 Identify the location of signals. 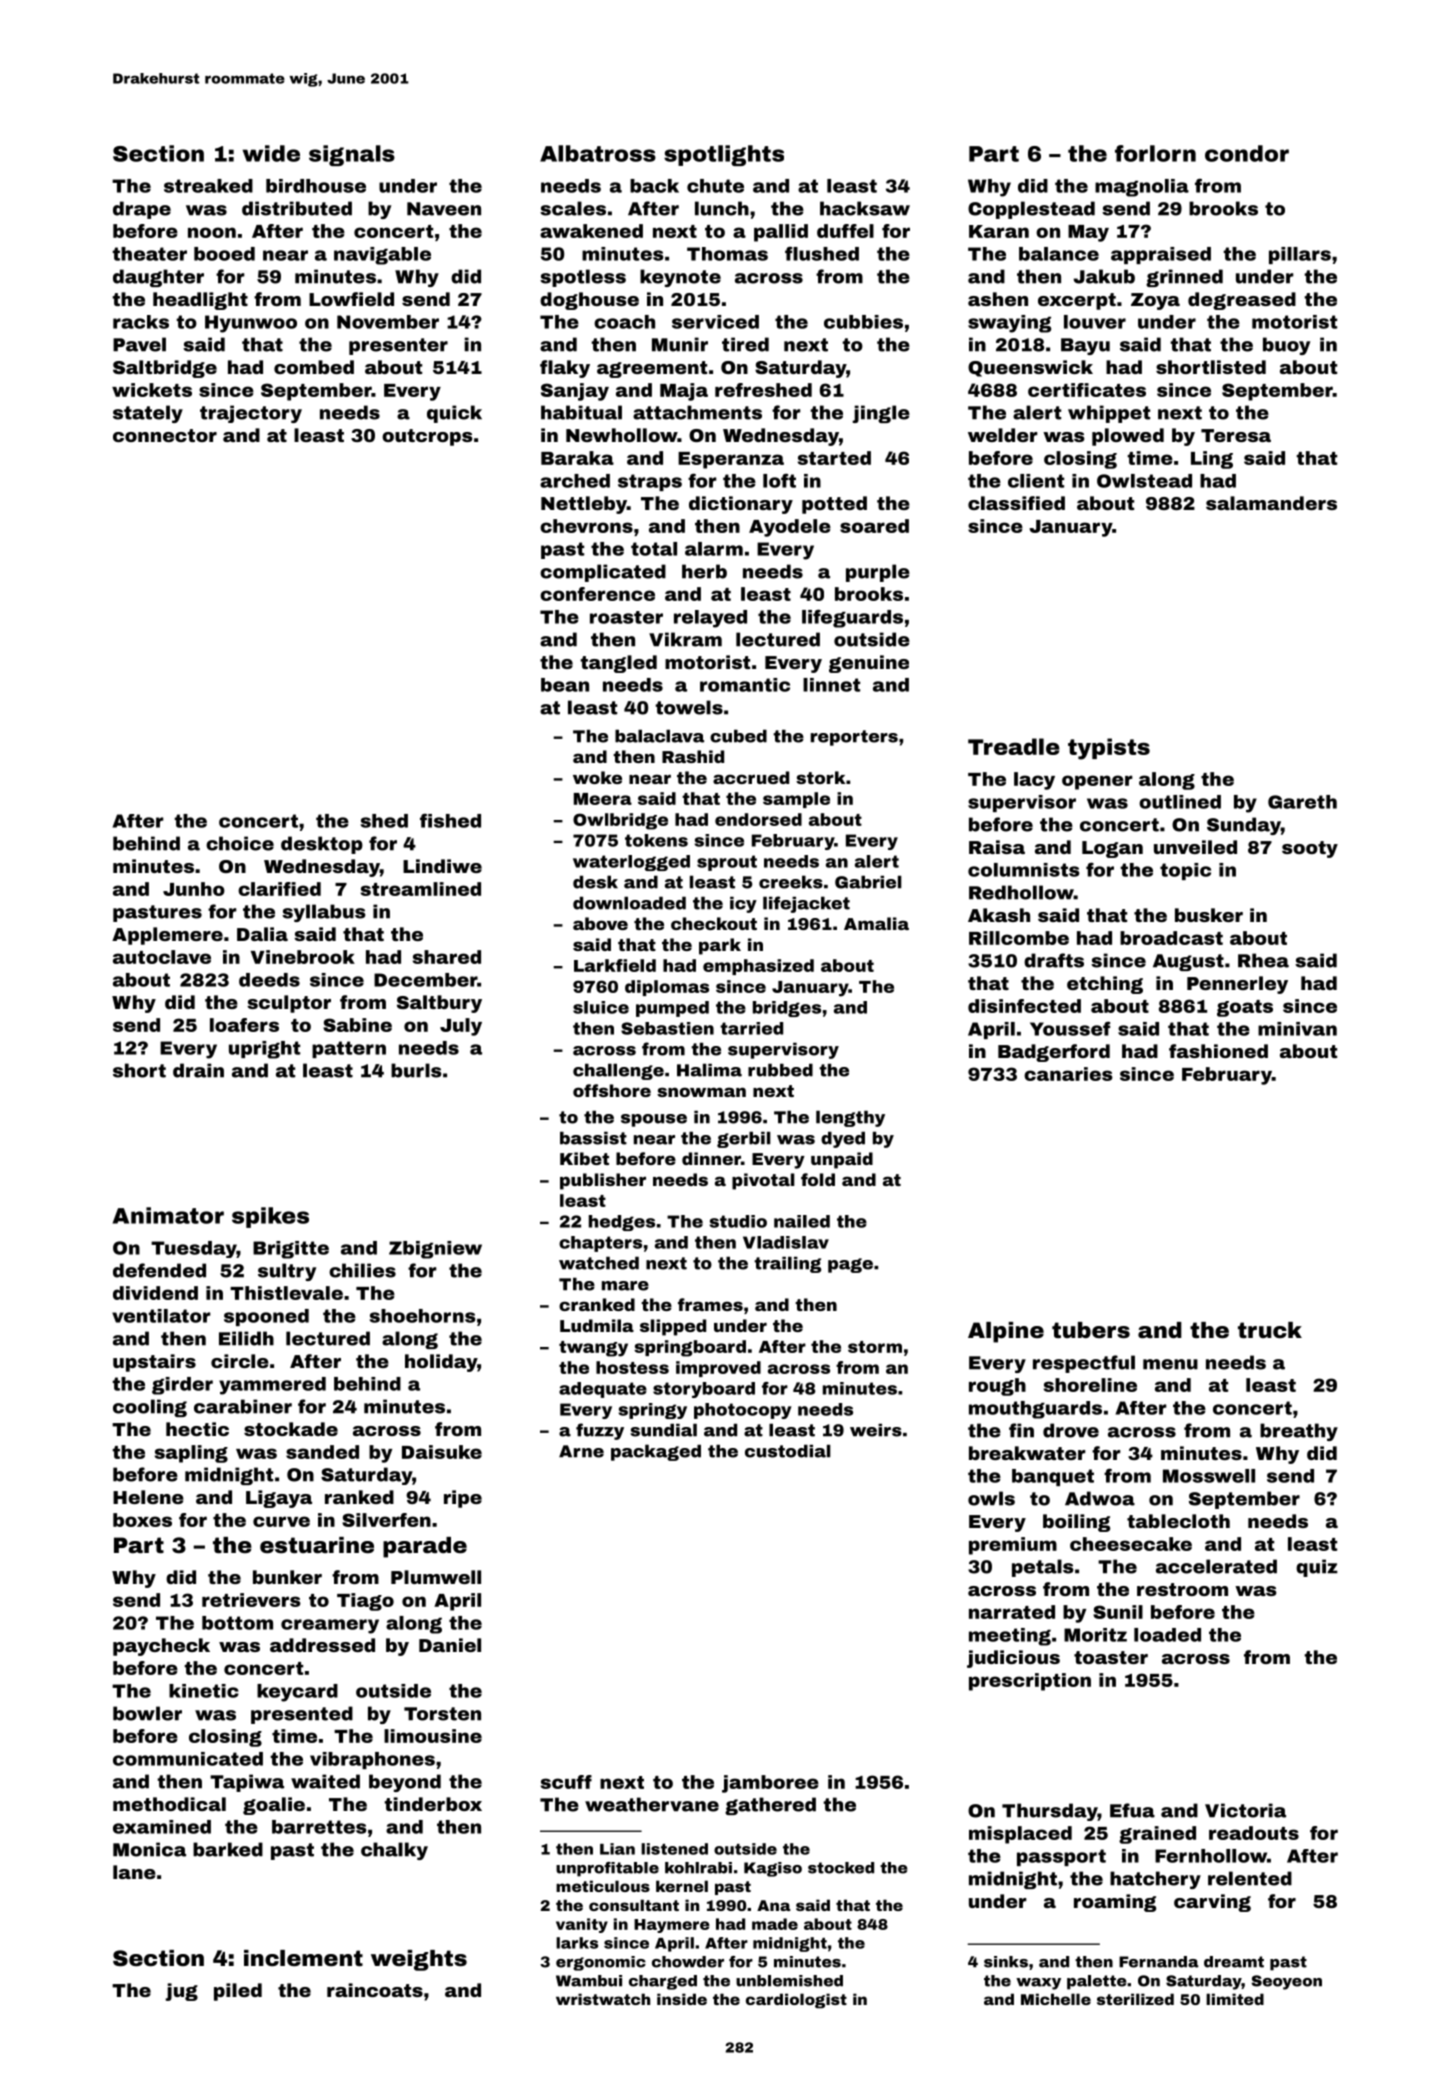
(352, 155).
